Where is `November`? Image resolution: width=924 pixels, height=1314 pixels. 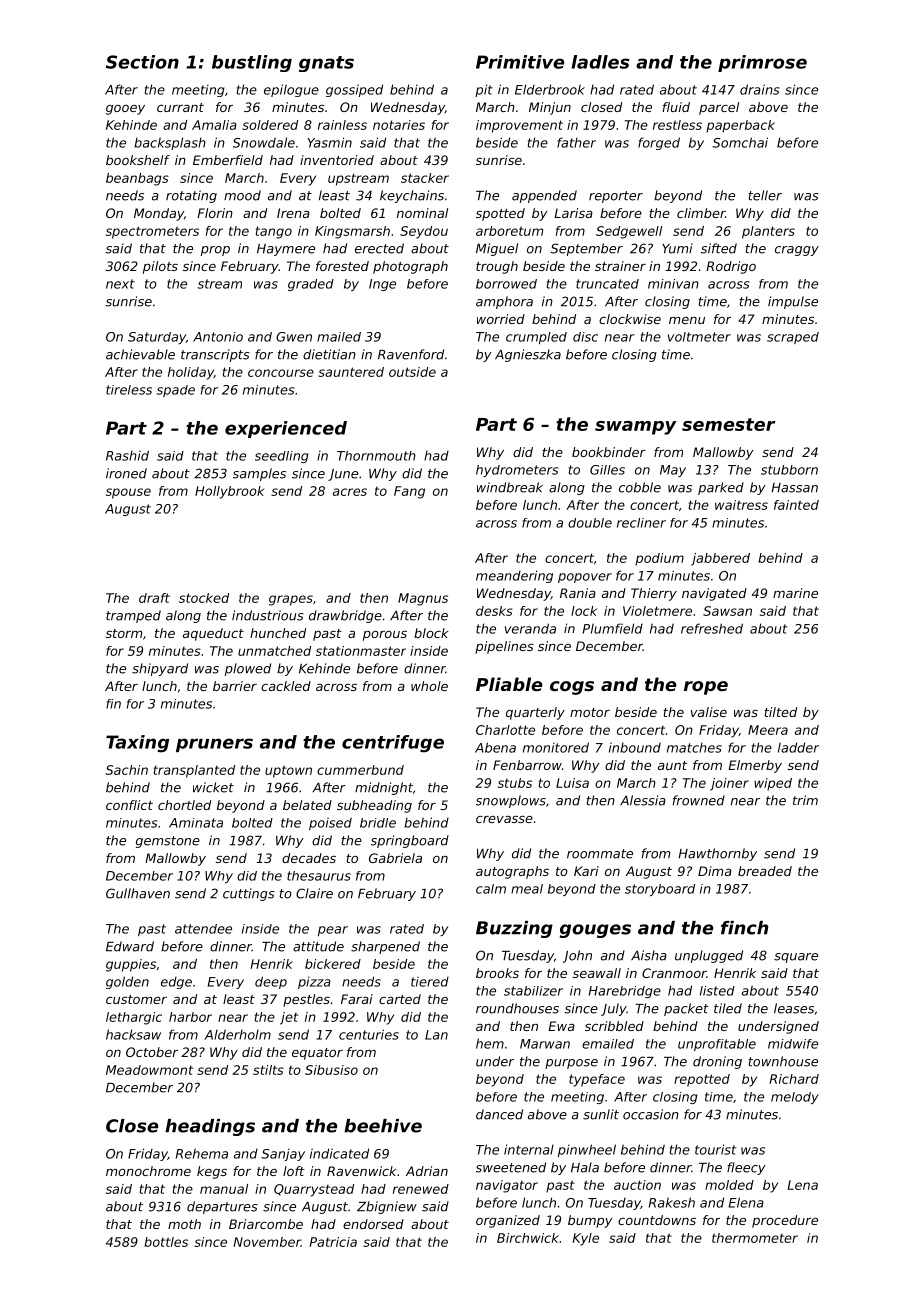 November is located at coordinates (267, 1242).
